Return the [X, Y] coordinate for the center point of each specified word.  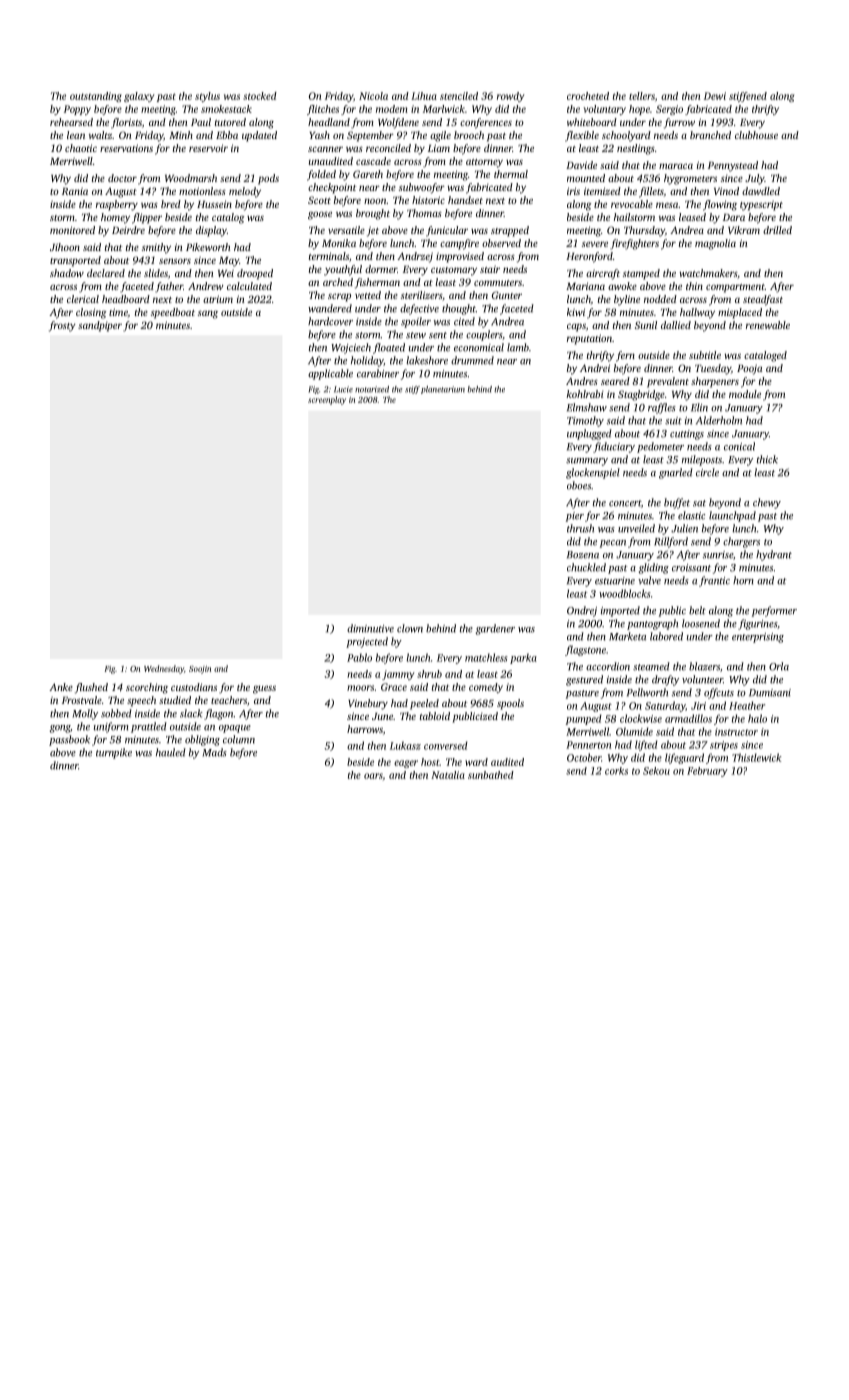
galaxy [139, 97]
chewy [767, 503]
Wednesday [164, 669]
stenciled [459, 96]
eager [406, 764]
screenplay [327, 400]
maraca [676, 166]
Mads [215, 752]
